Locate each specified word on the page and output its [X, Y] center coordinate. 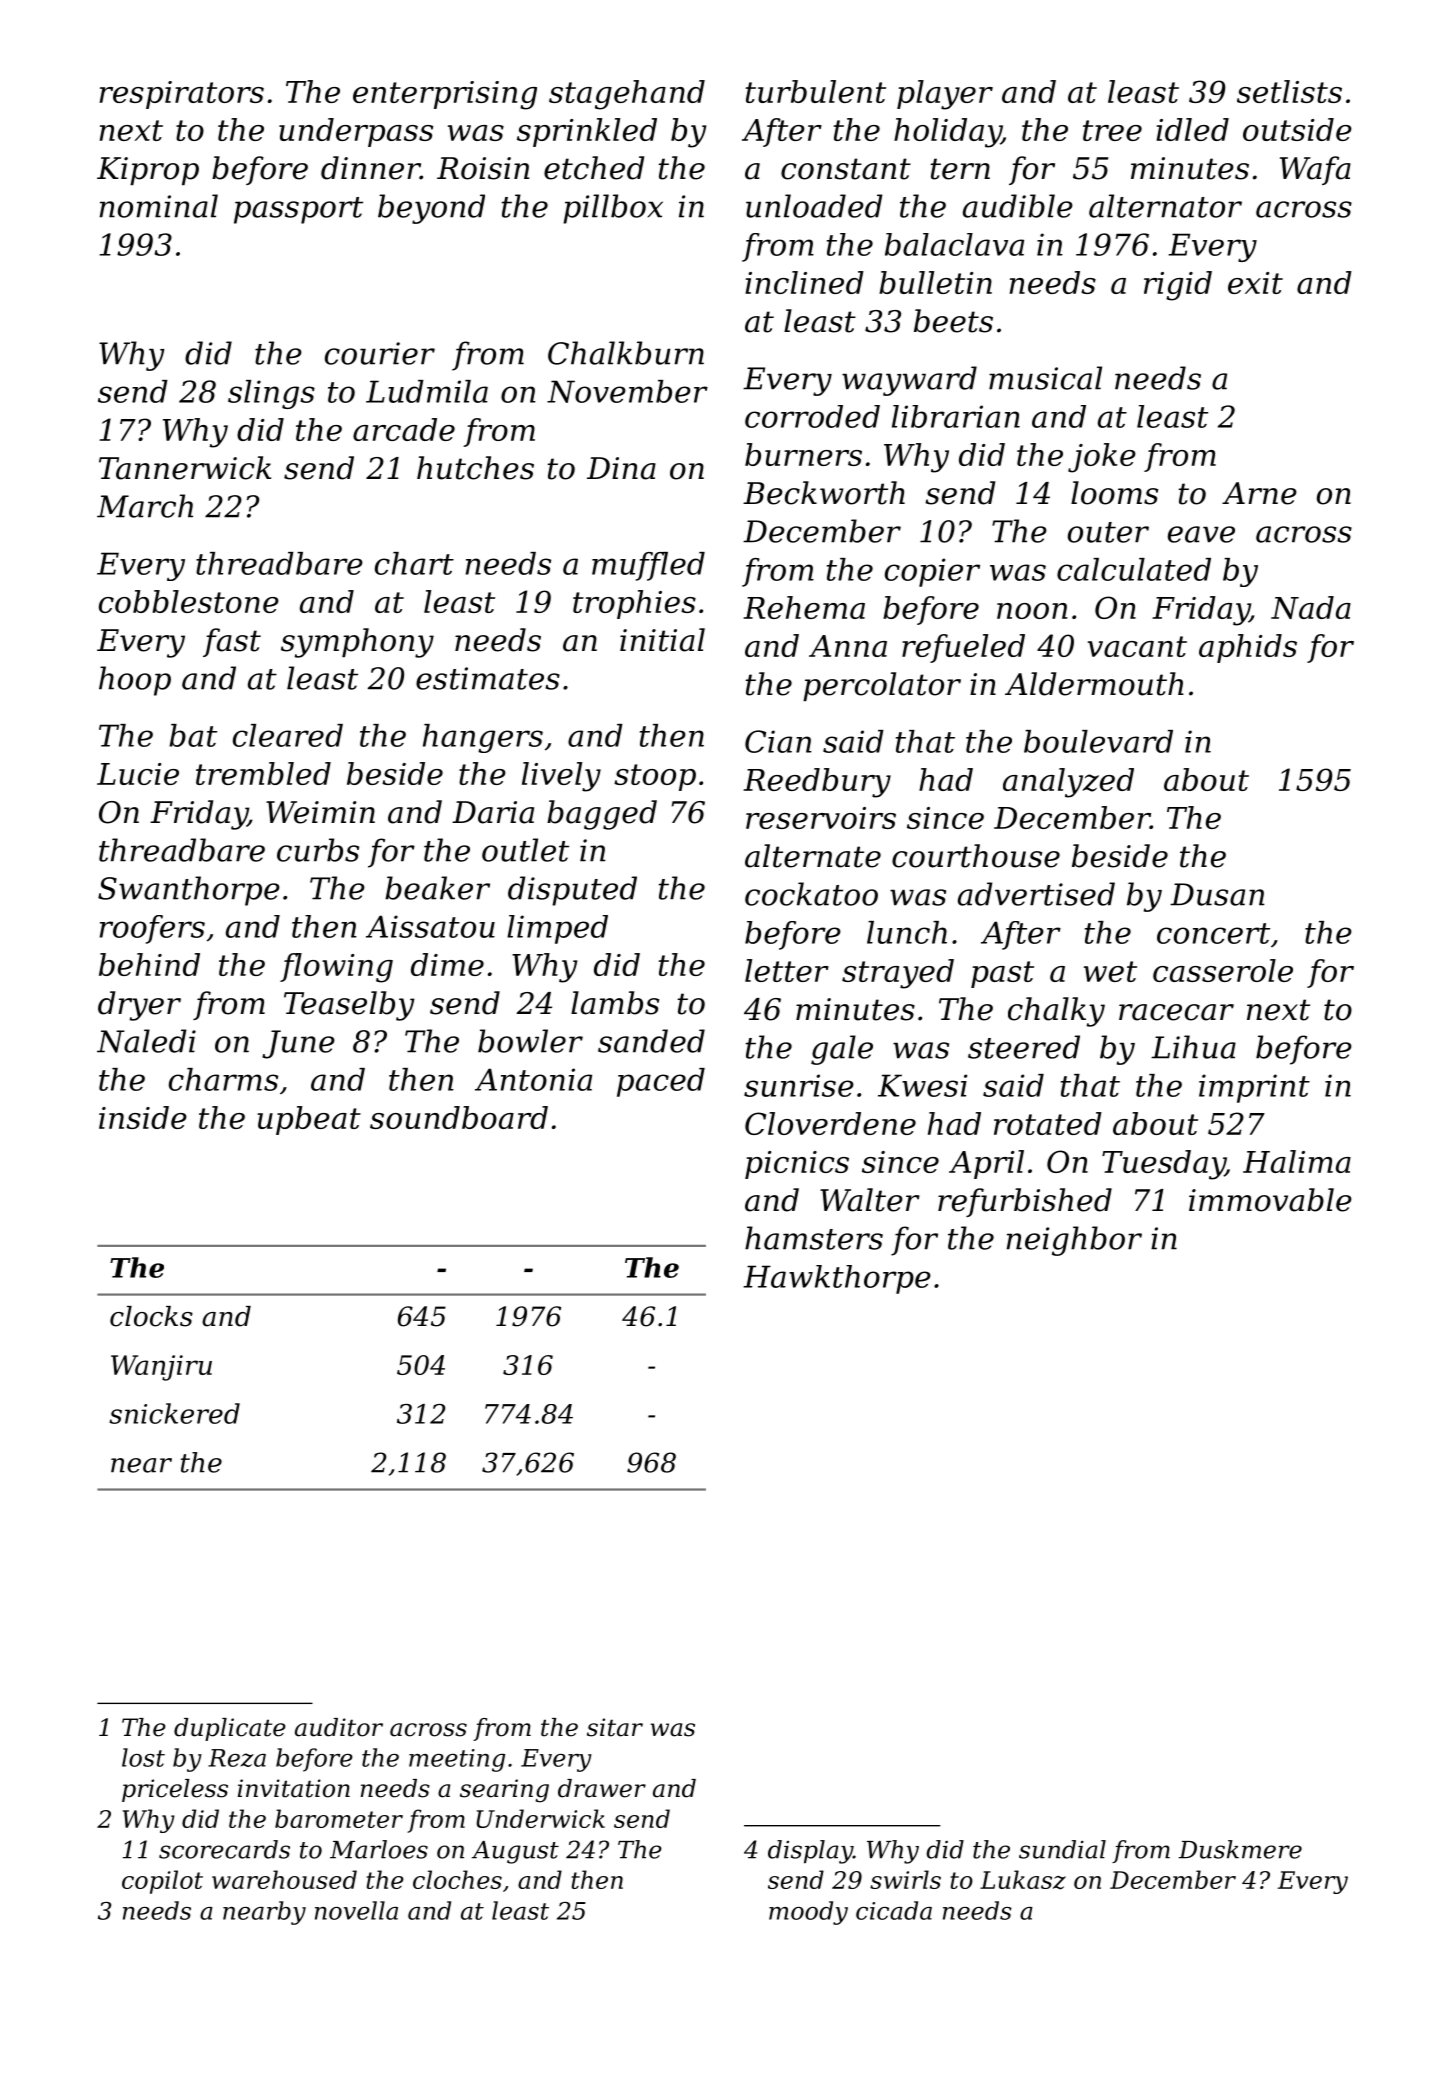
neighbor [1074, 1241]
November [627, 391]
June [298, 1044]
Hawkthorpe [837, 1279]
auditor [339, 1727]
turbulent [816, 91]
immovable [1270, 1200]
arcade [404, 429]
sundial [1062, 1849]
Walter [870, 1200]
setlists [1289, 91]
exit [1255, 283]
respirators [181, 95]
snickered [174, 1413]
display [810, 1852]
